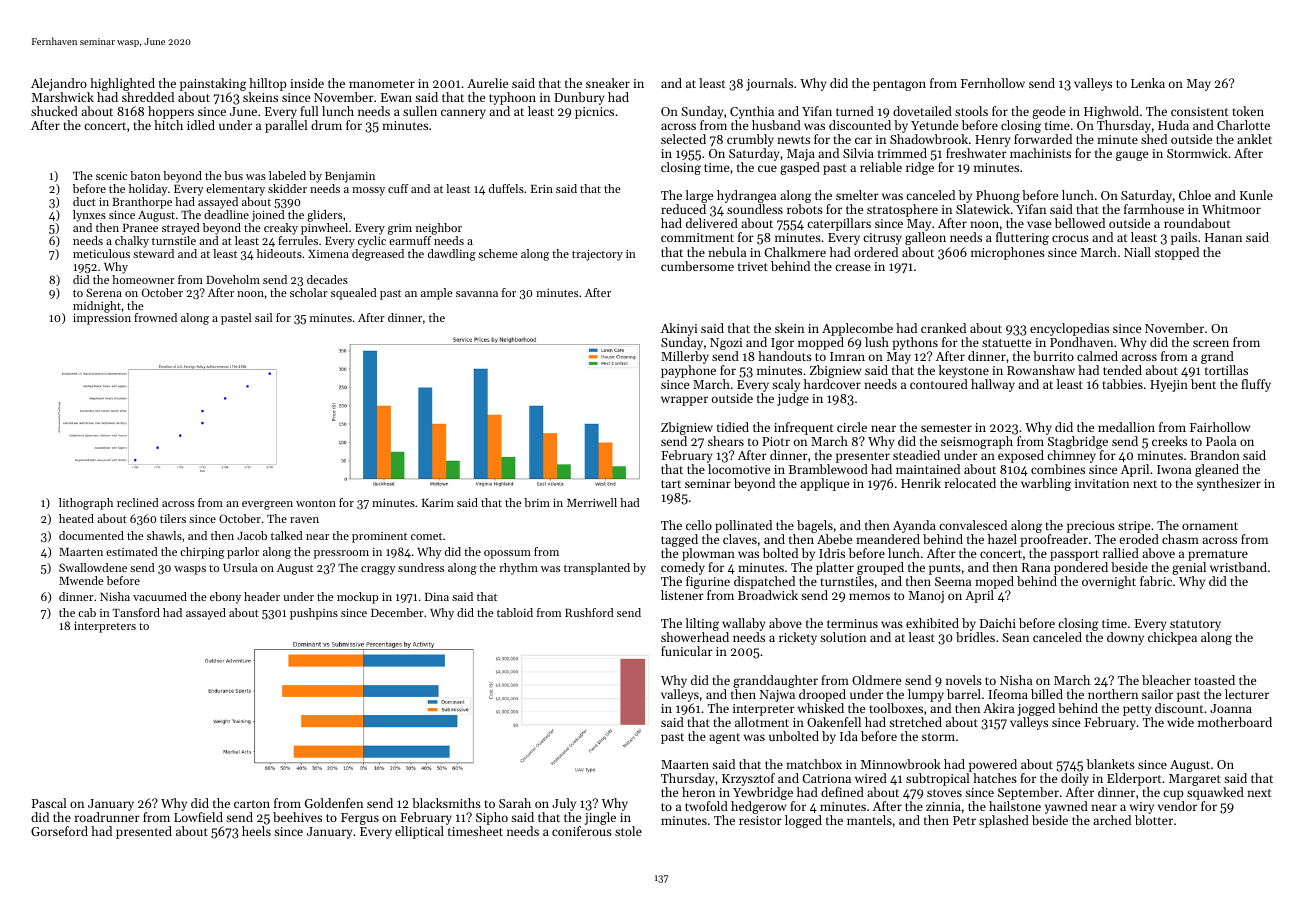 The width and height of the screenshot is (1308, 924). What do you see at coordinates (993, 385) in the screenshot?
I see `hallway` at bounding box center [993, 385].
